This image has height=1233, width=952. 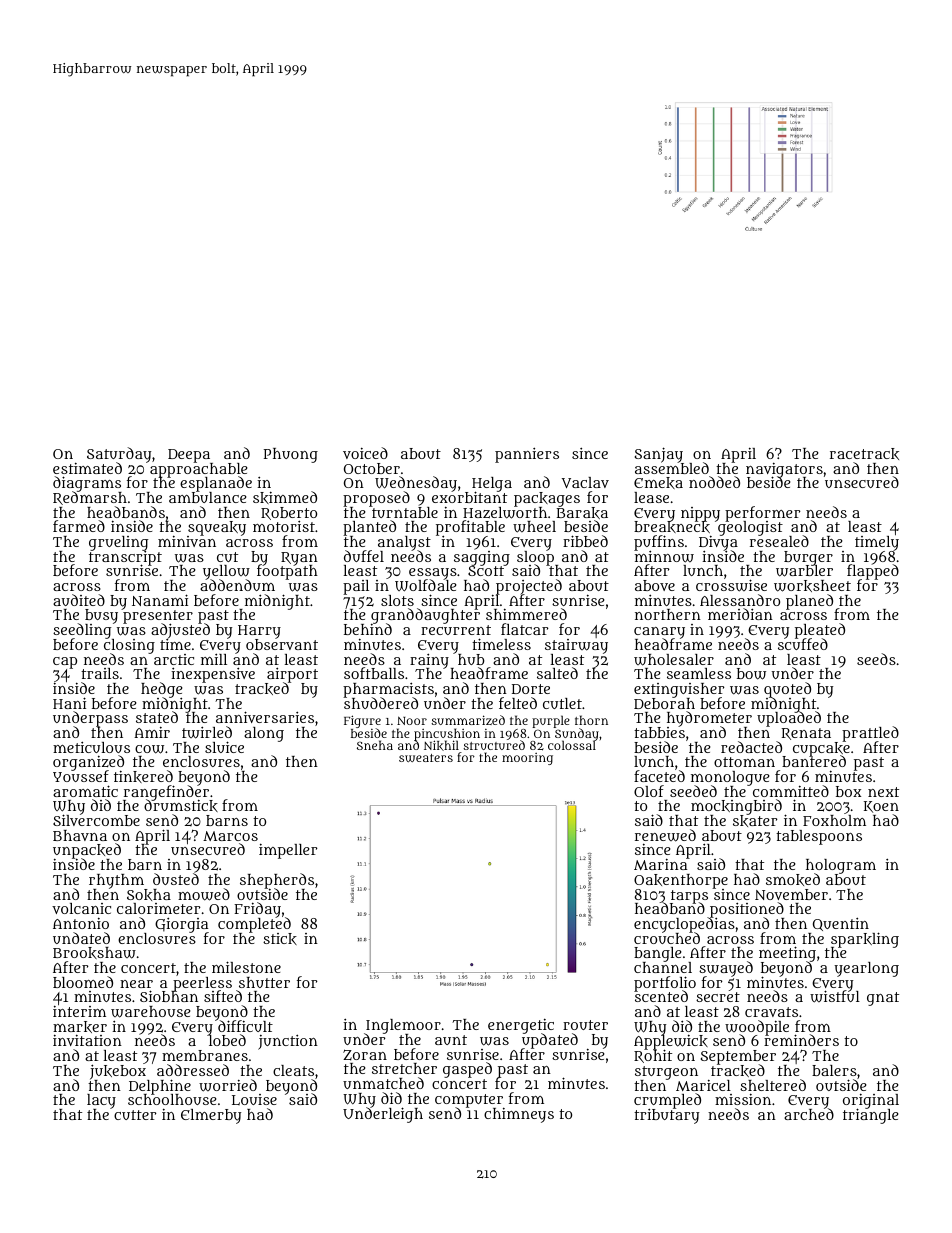 I want to click on cutter, so click(x=135, y=1115).
